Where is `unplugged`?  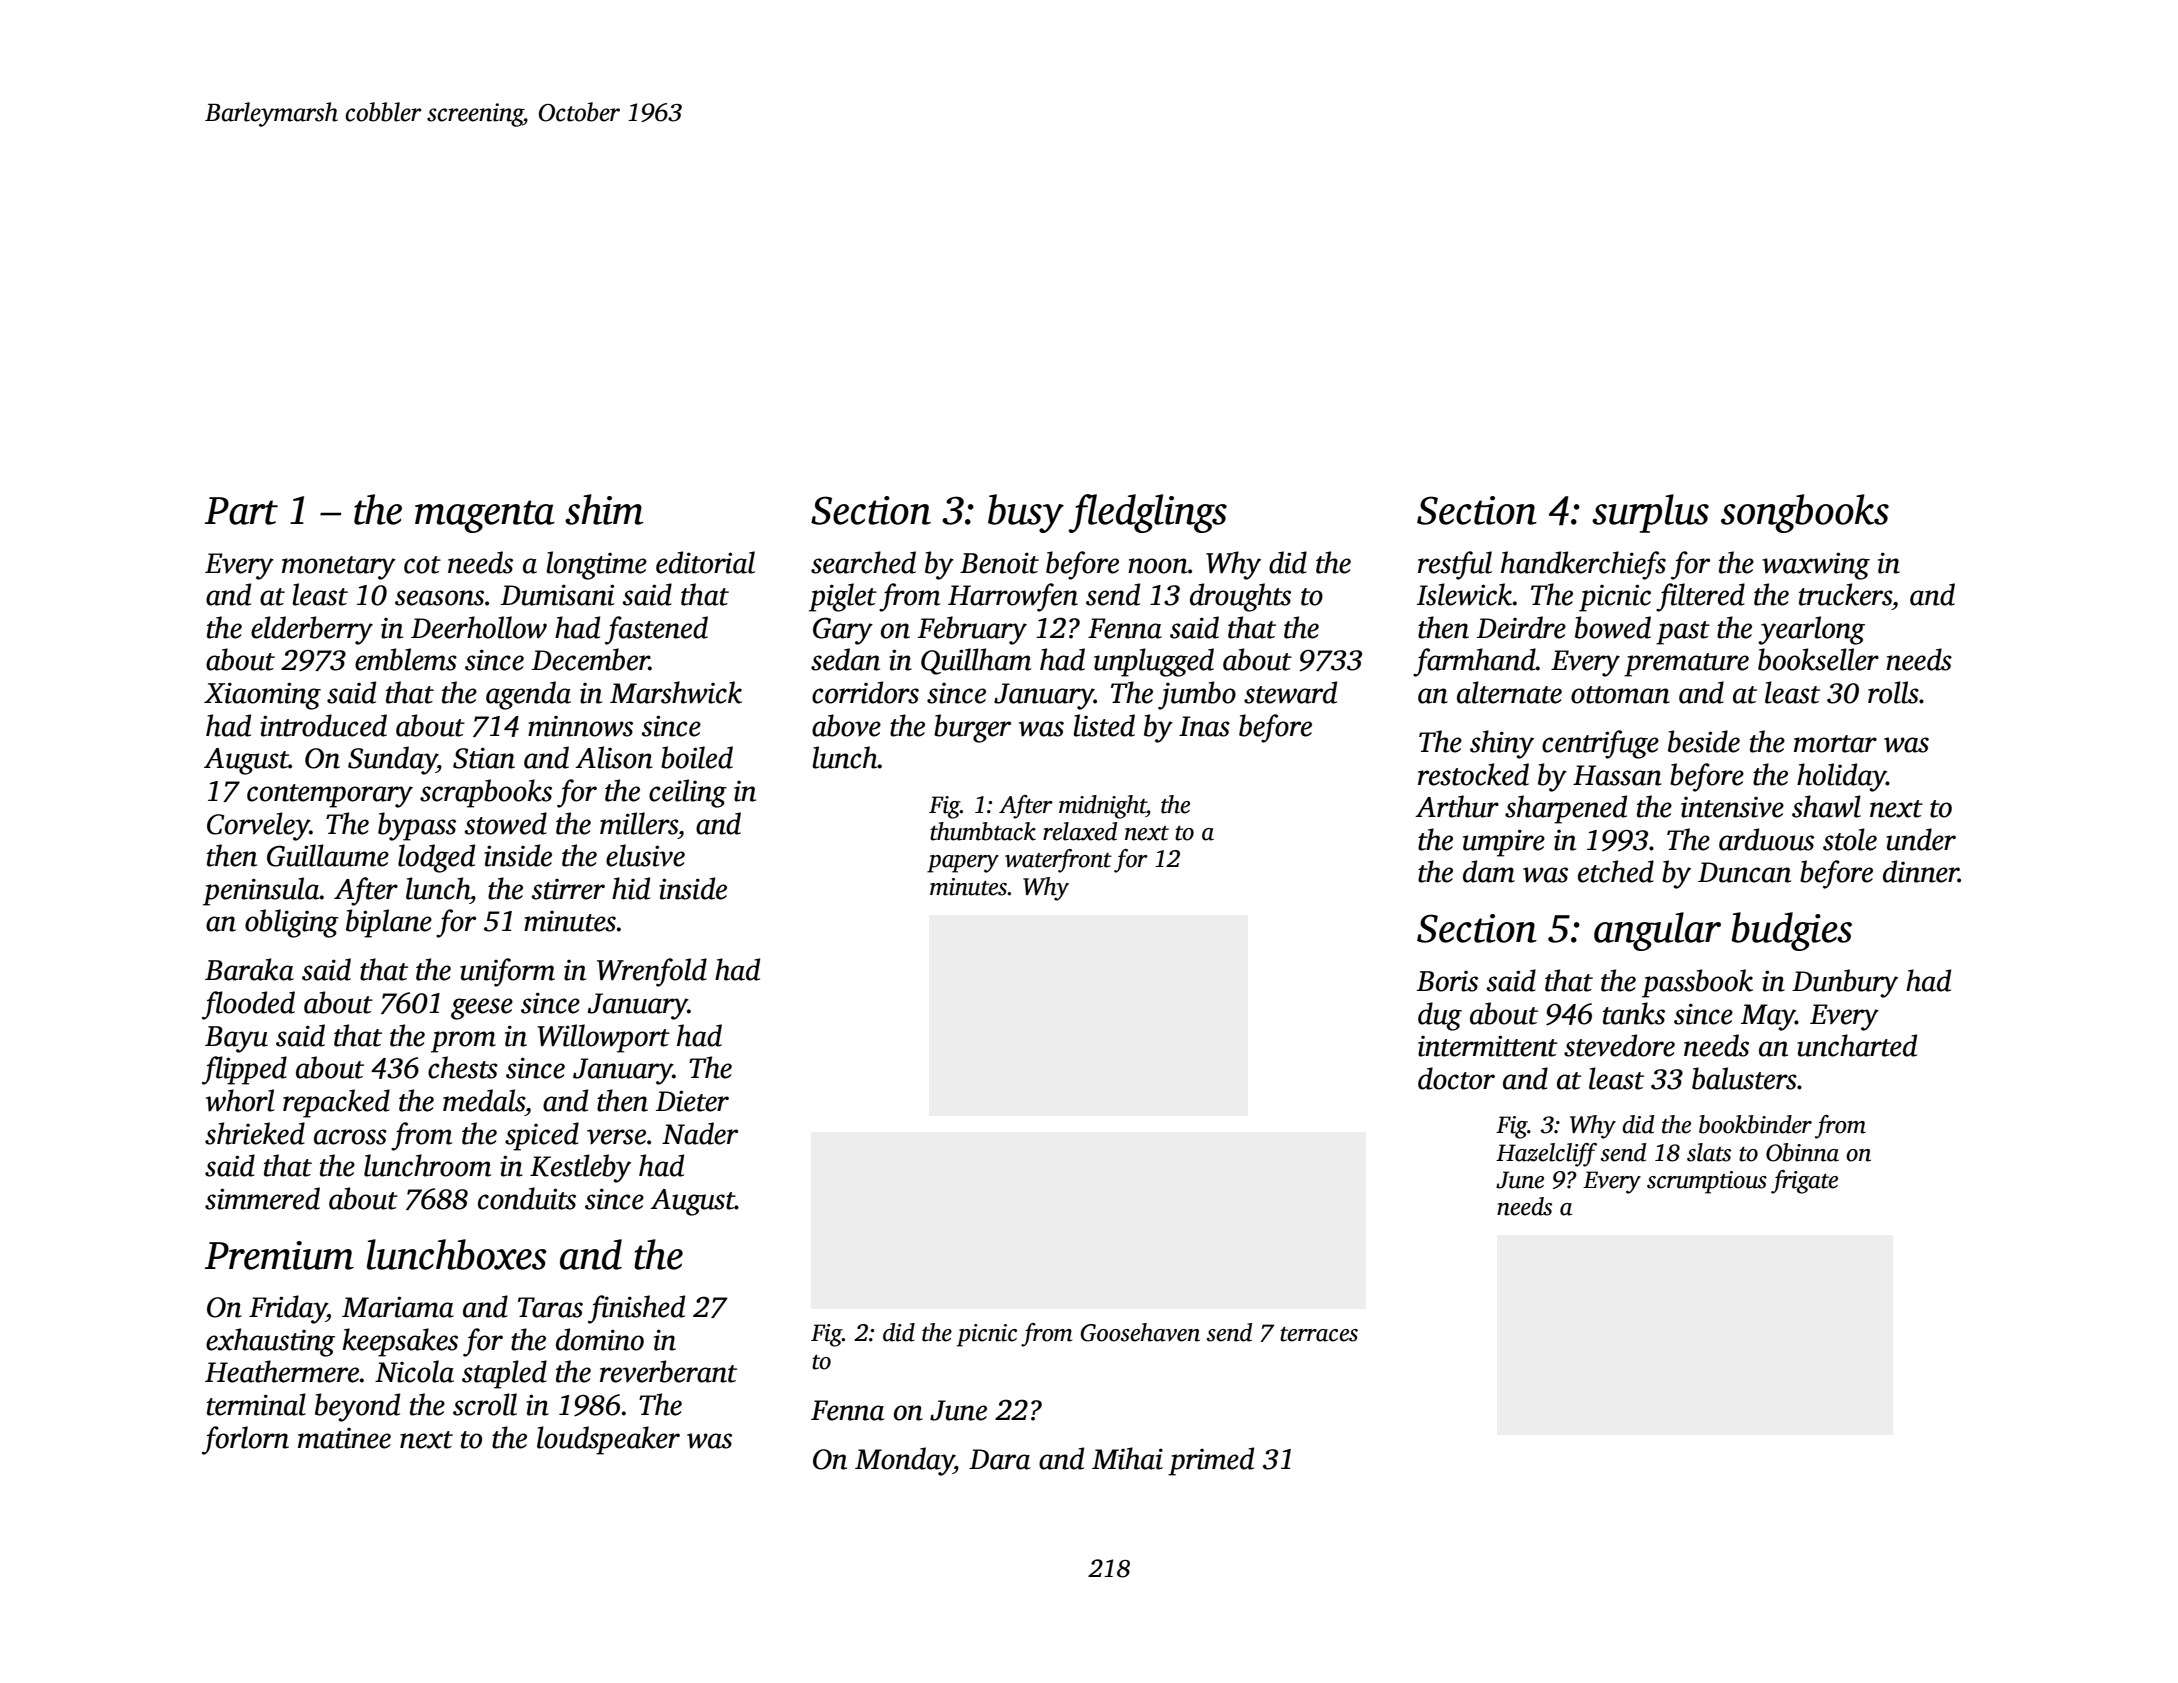
unplugged is located at coordinates (1154, 662).
